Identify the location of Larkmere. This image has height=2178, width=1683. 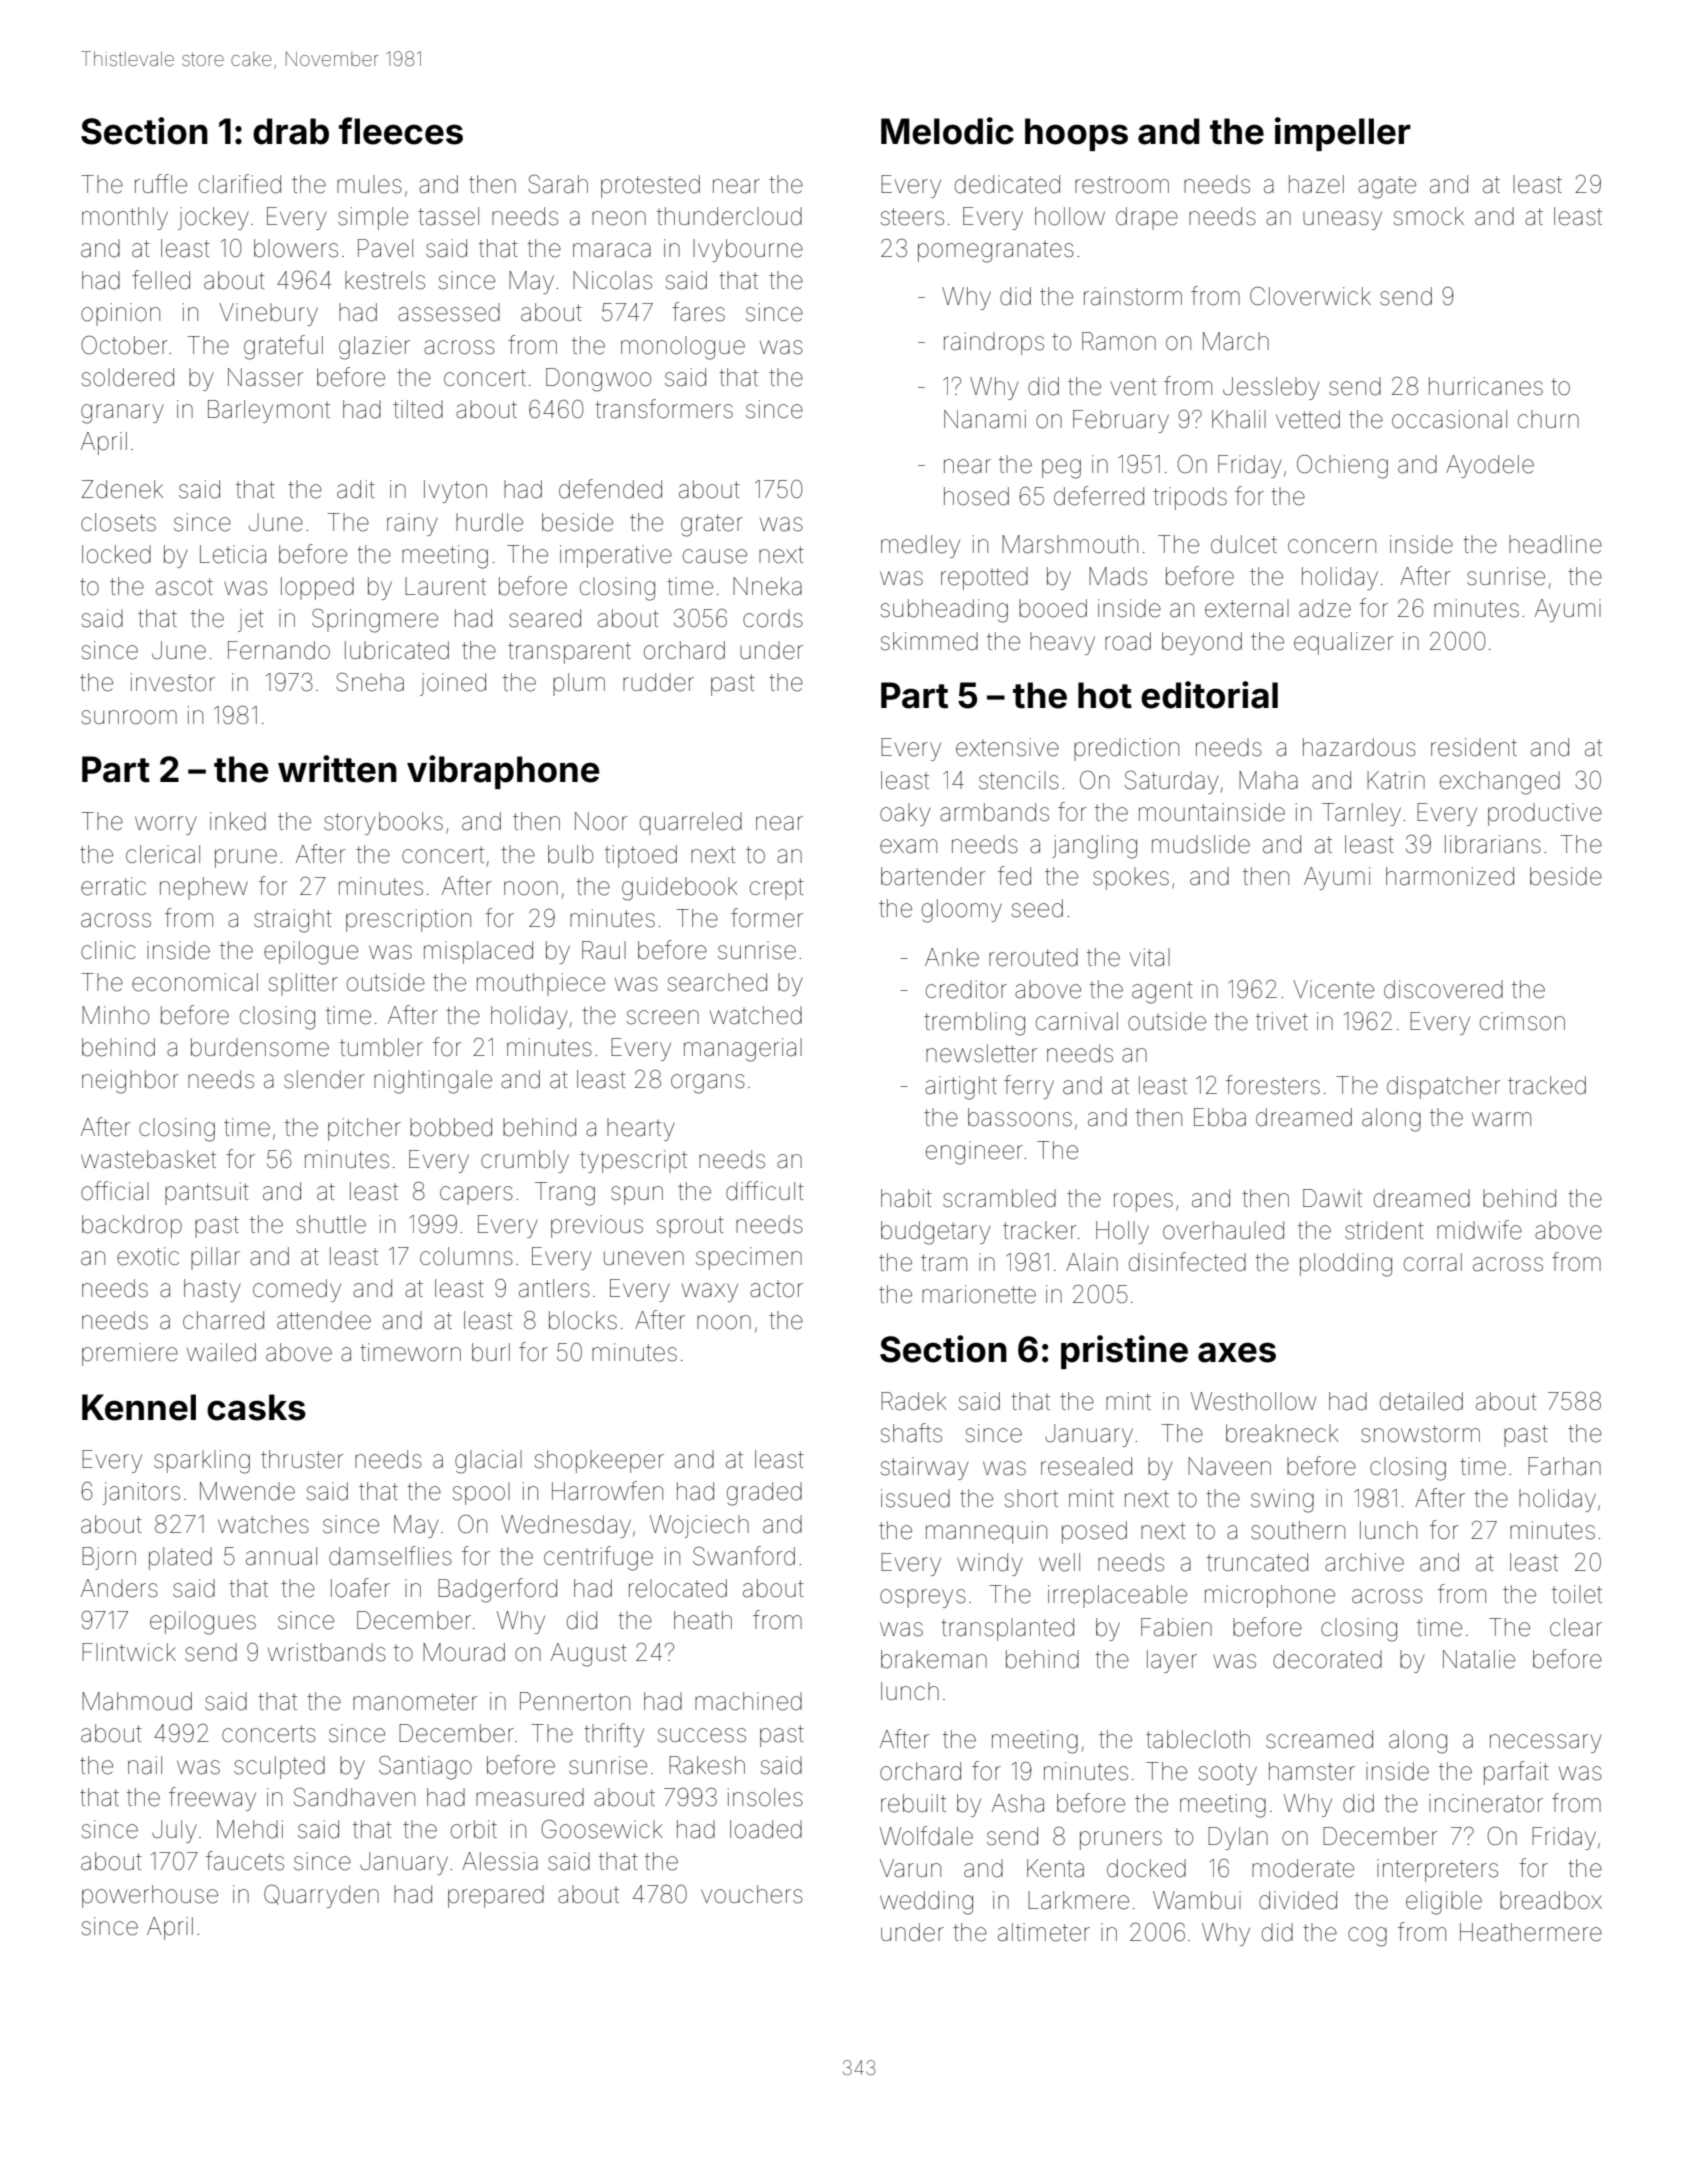
(1078, 1900).
